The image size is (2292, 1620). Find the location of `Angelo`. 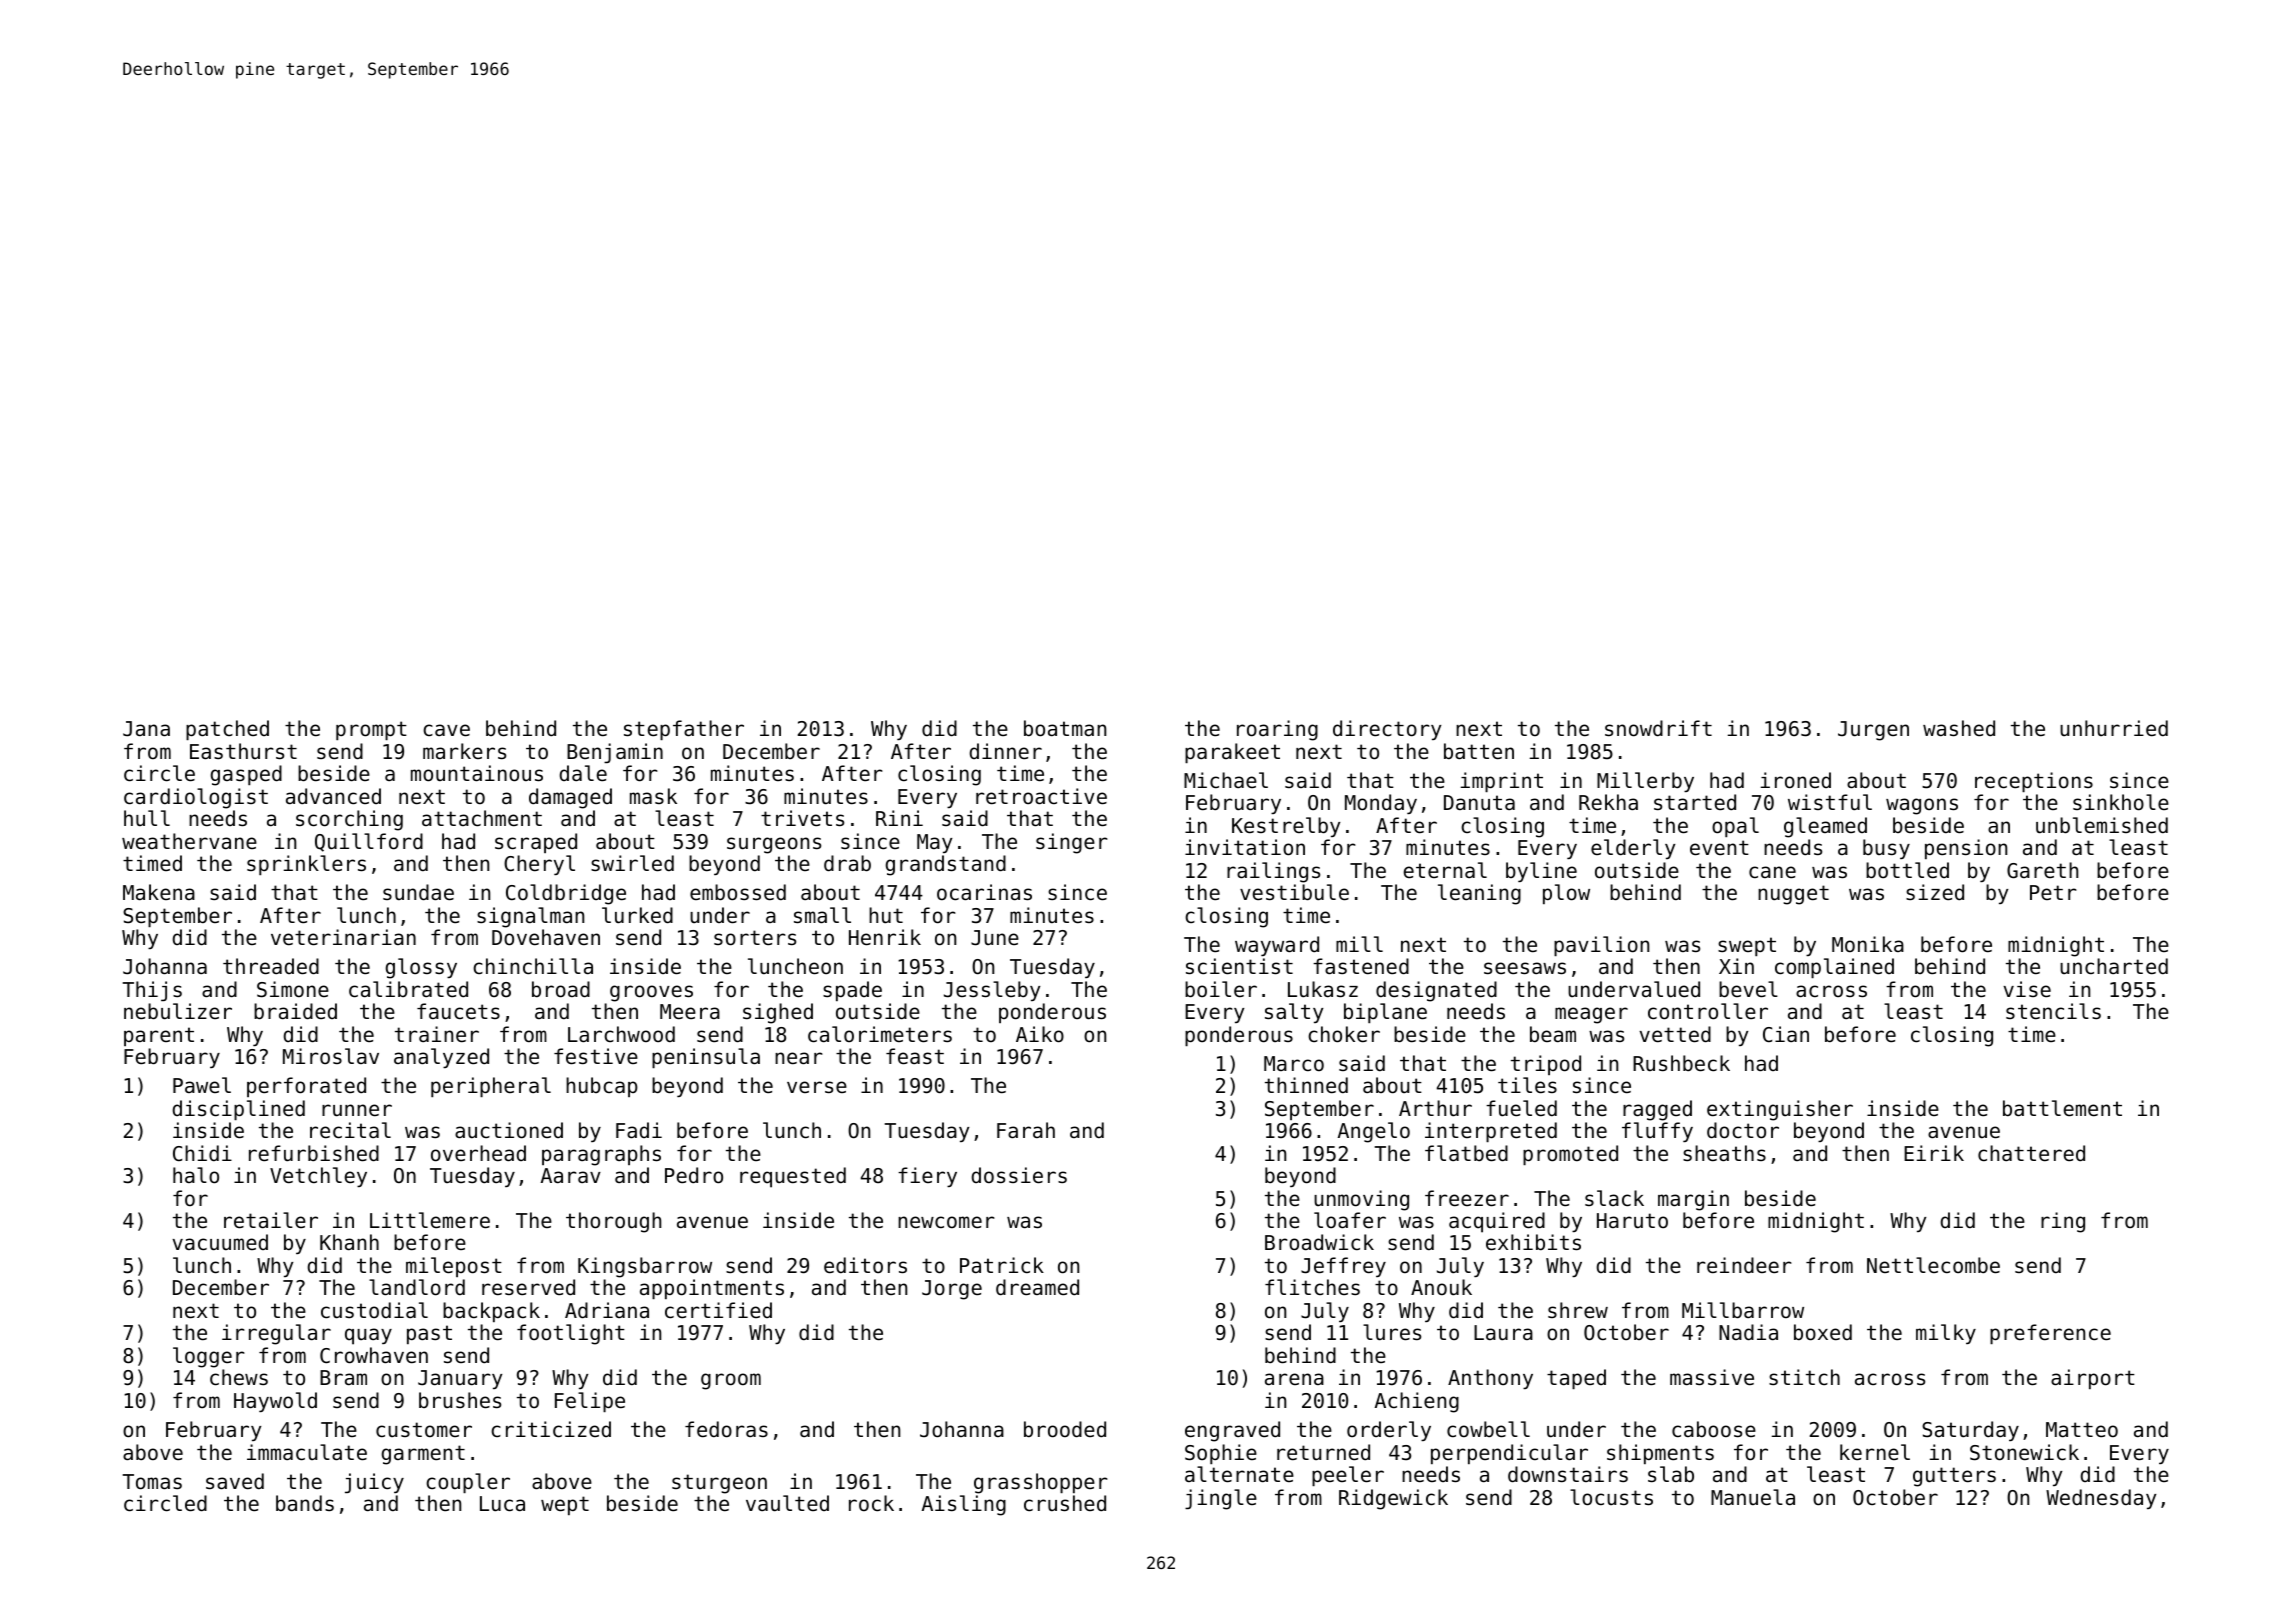

Angelo is located at coordinates (1374, 1132).
